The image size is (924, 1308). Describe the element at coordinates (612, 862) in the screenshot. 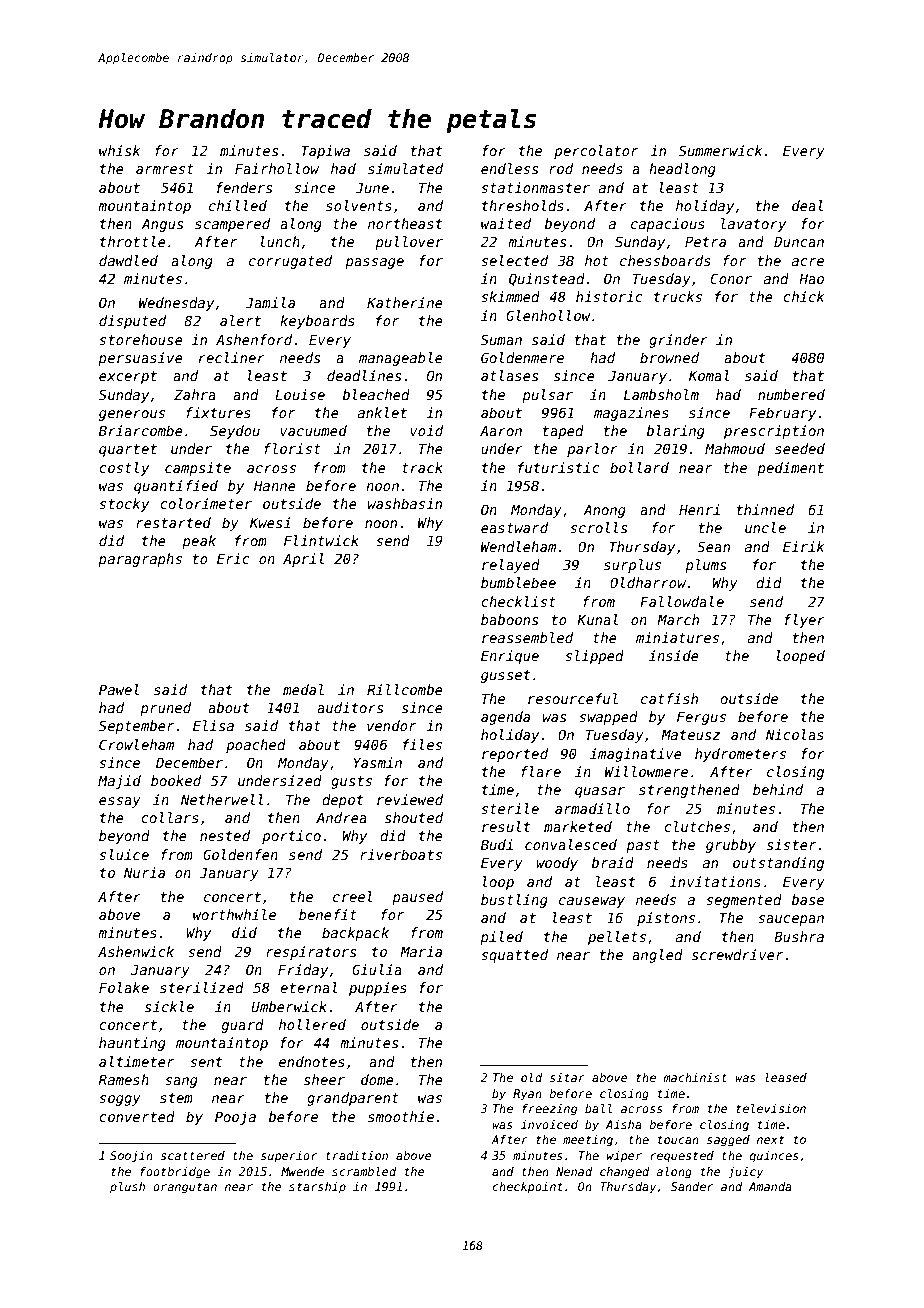

I see `braid` at that location.
